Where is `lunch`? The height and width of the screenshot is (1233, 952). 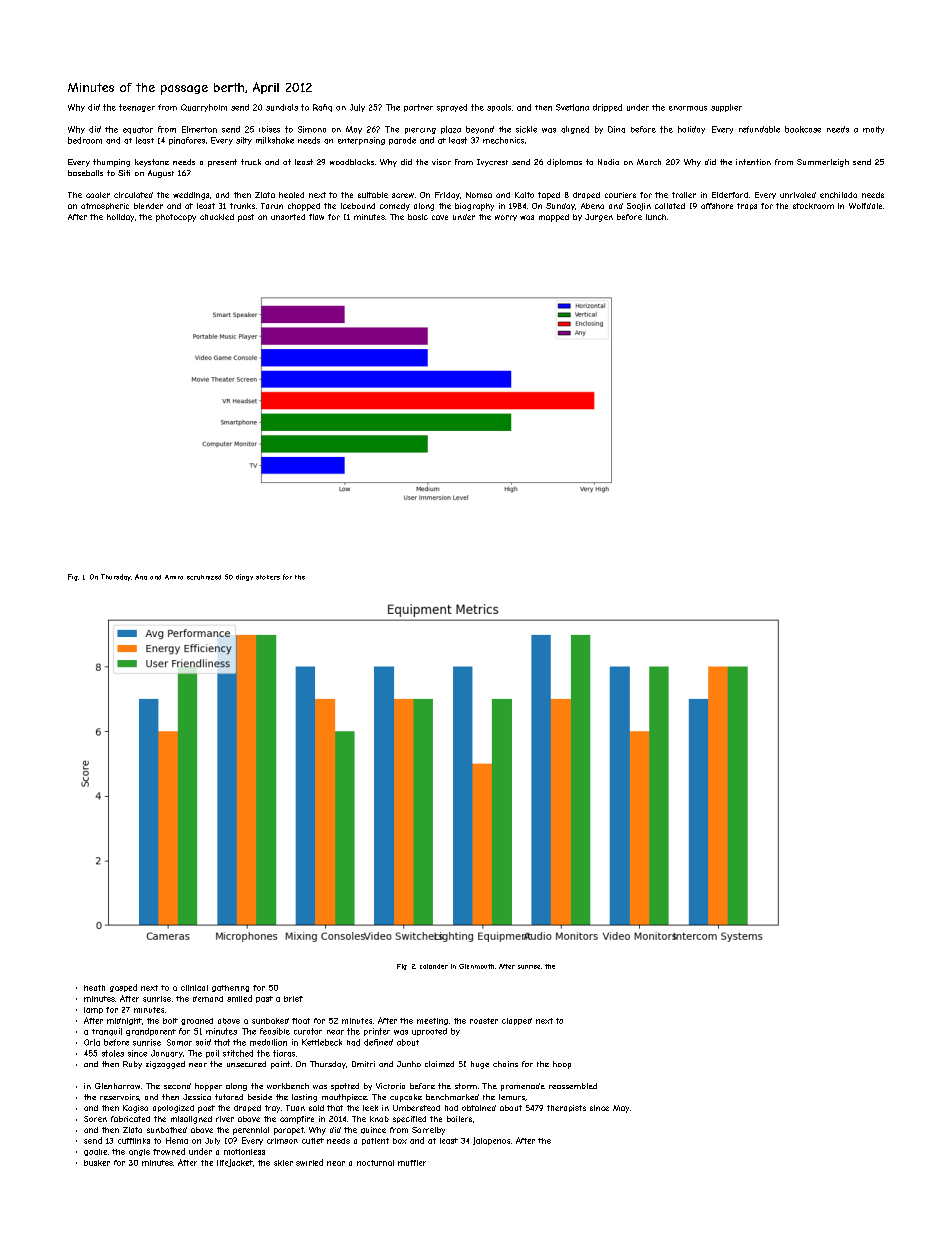
lunch is located at coordinates (656, 217).
